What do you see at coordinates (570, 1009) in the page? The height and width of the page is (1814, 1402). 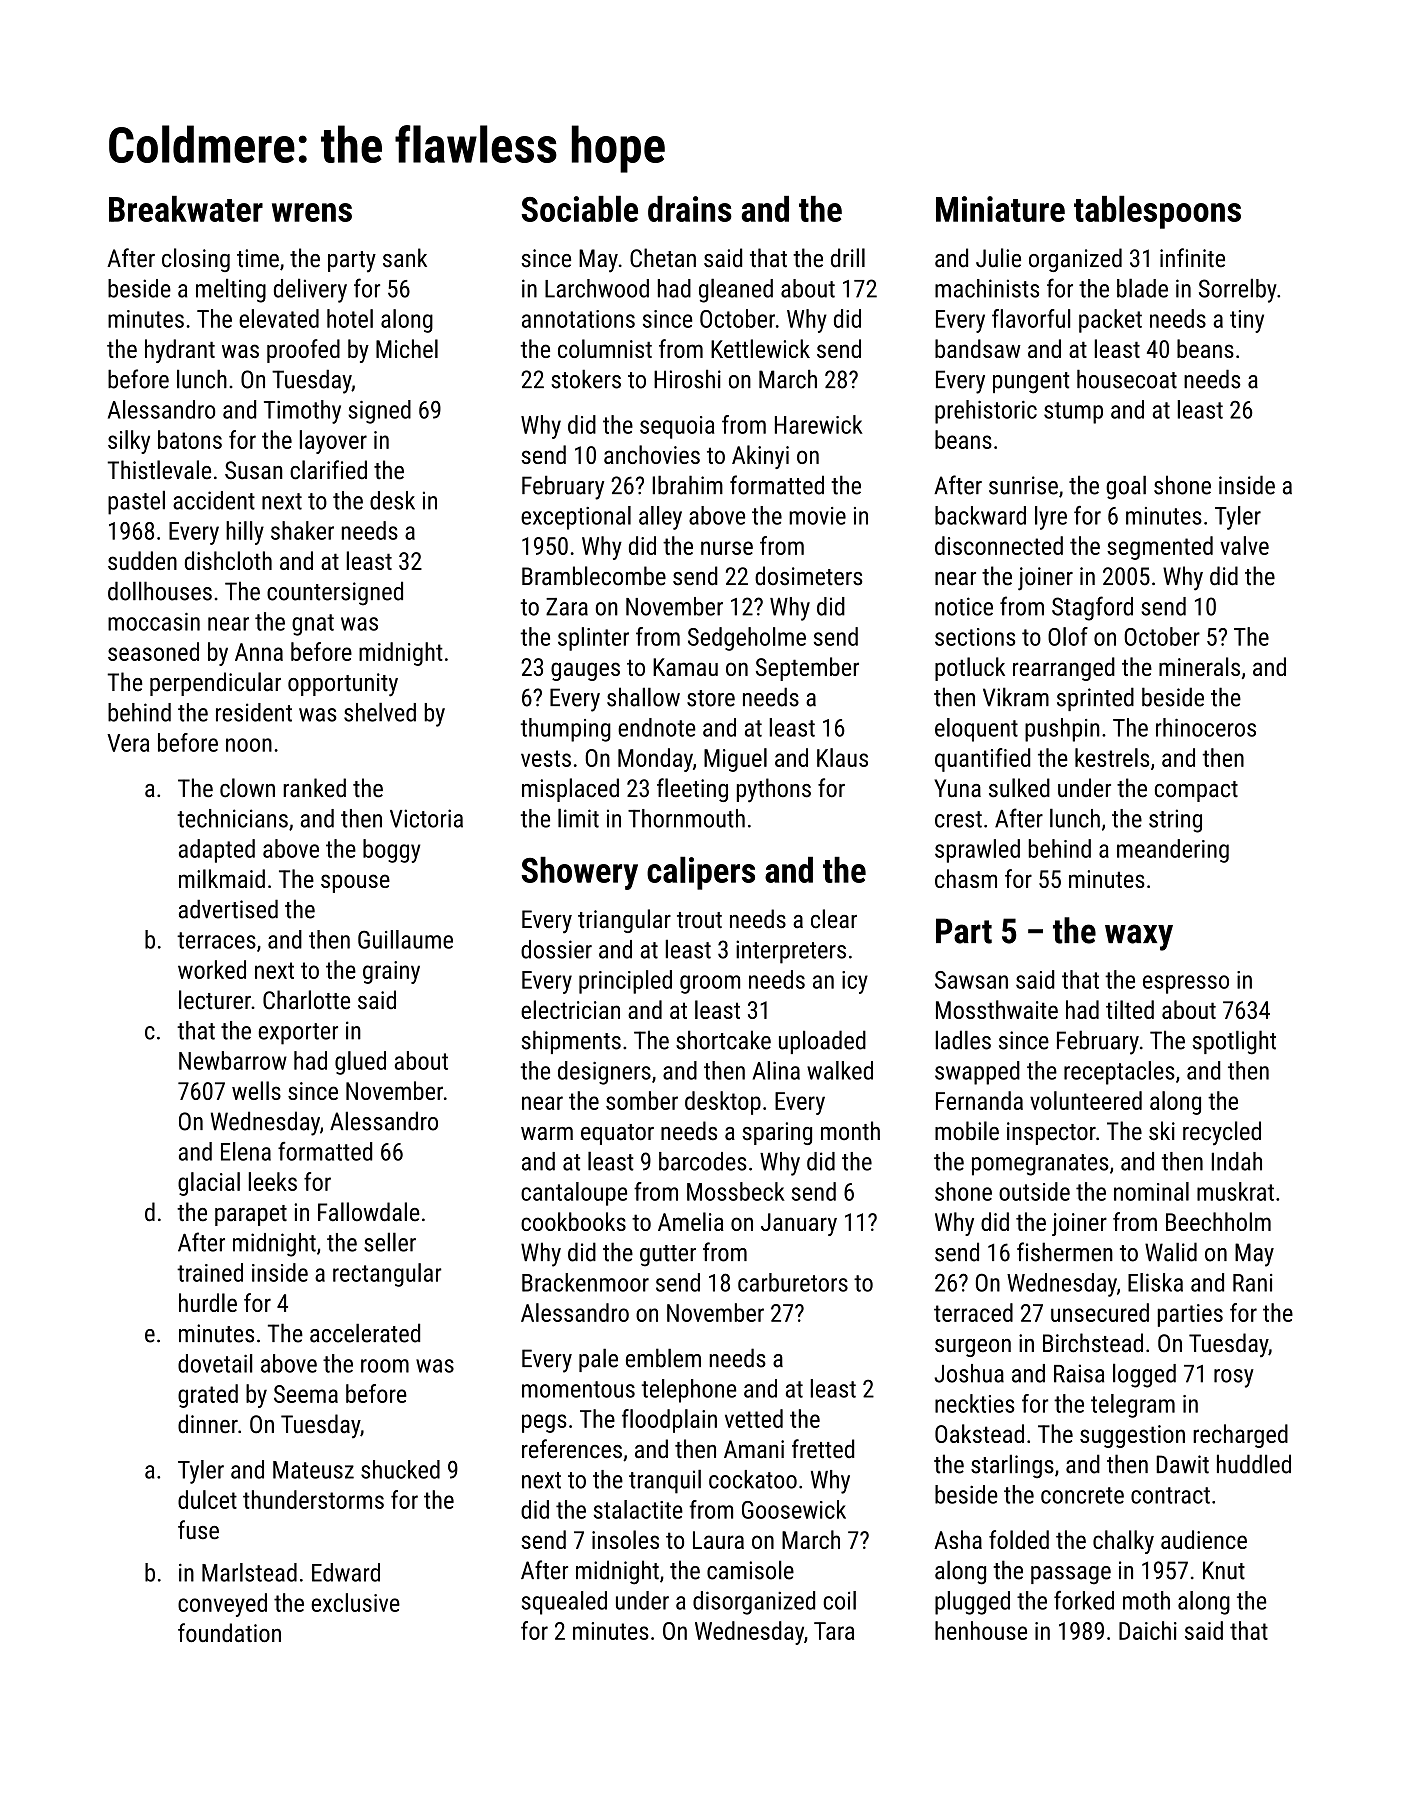 I see `electrician` at bounding box center [570, 1009].
